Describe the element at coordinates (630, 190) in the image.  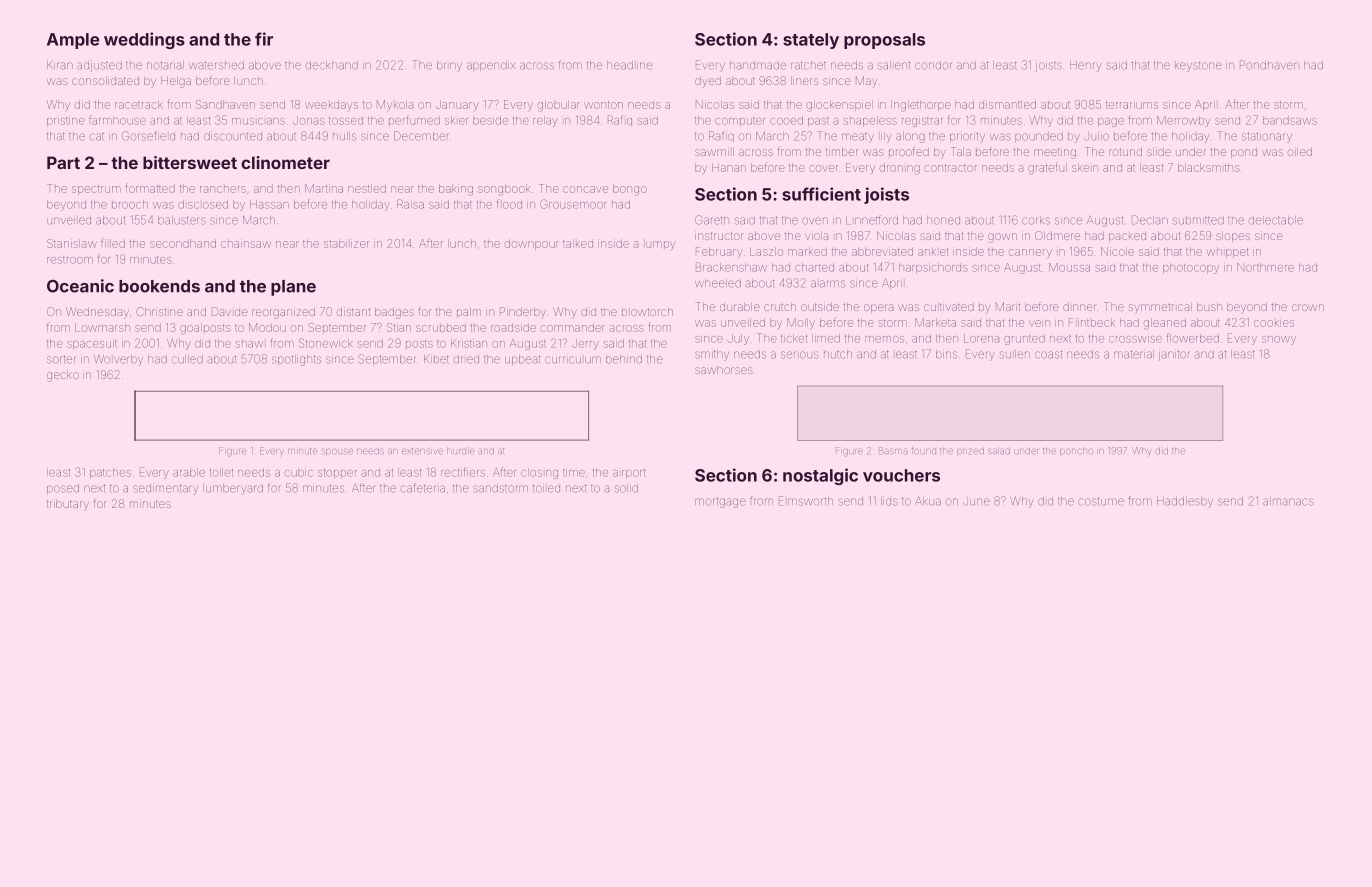
I see `bongo` at that location.
